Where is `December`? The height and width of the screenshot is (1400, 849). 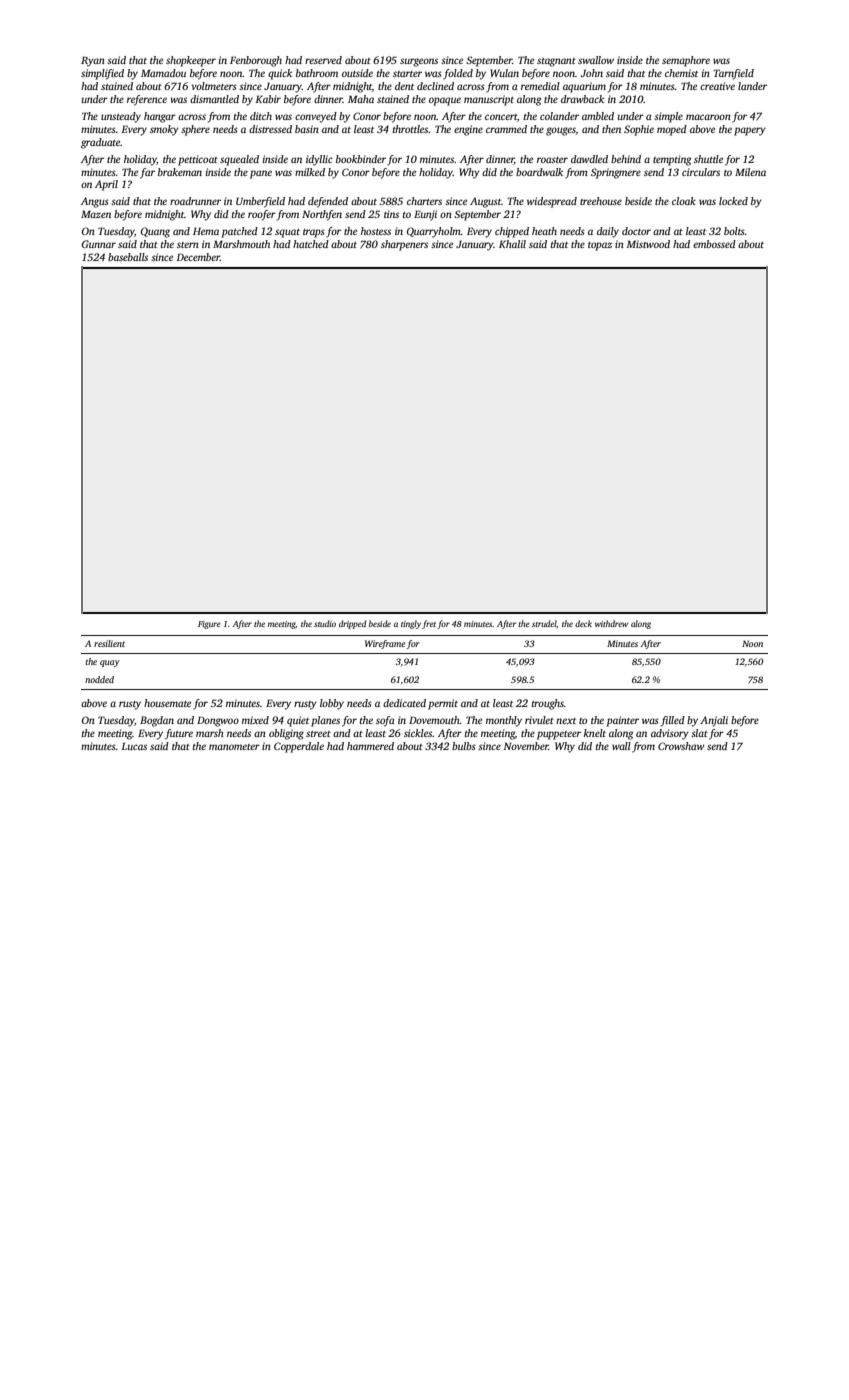
December is located at coordinates (198, 257).
